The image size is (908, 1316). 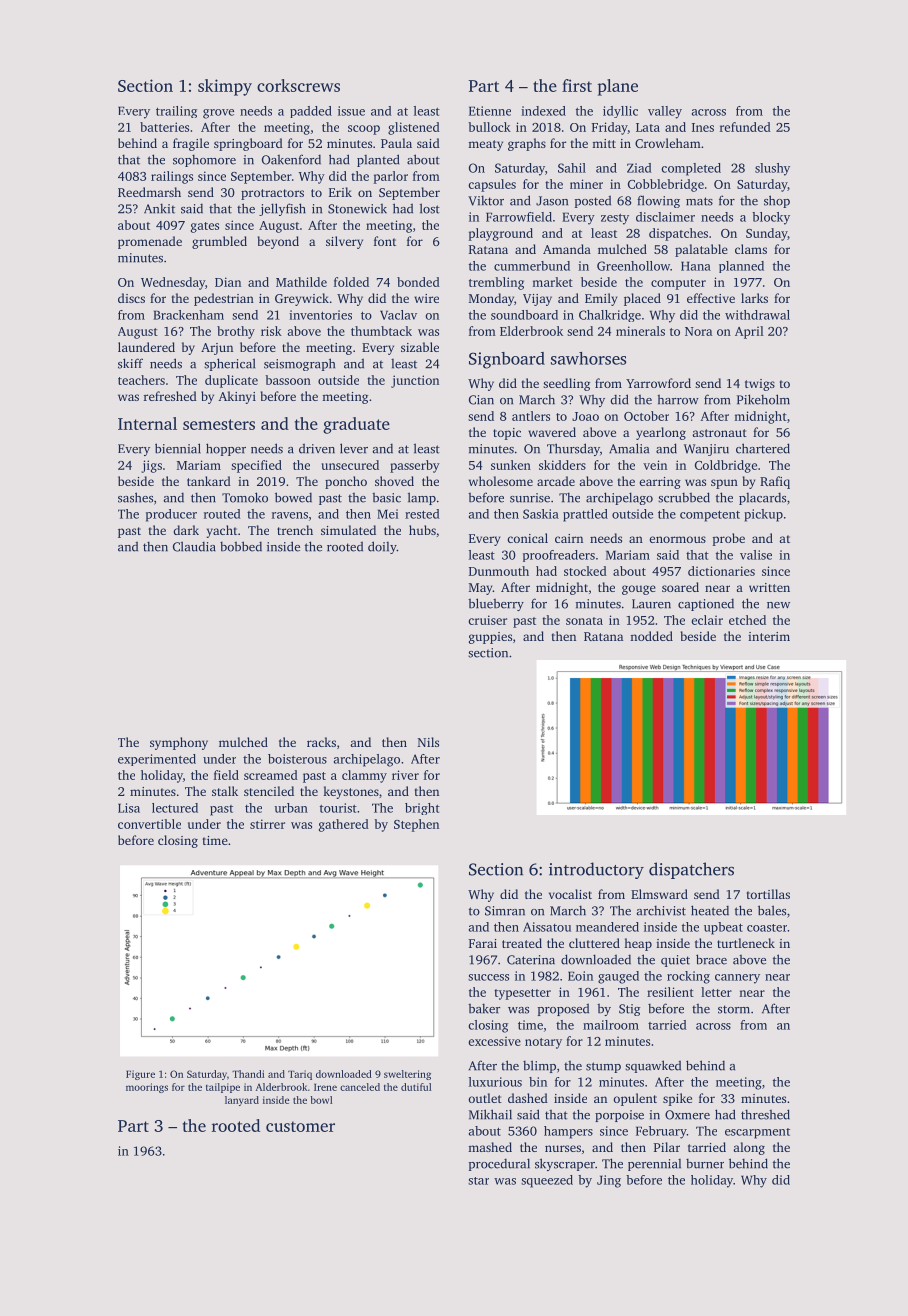 I want to click on symphony, so click(x=179, y=743).
